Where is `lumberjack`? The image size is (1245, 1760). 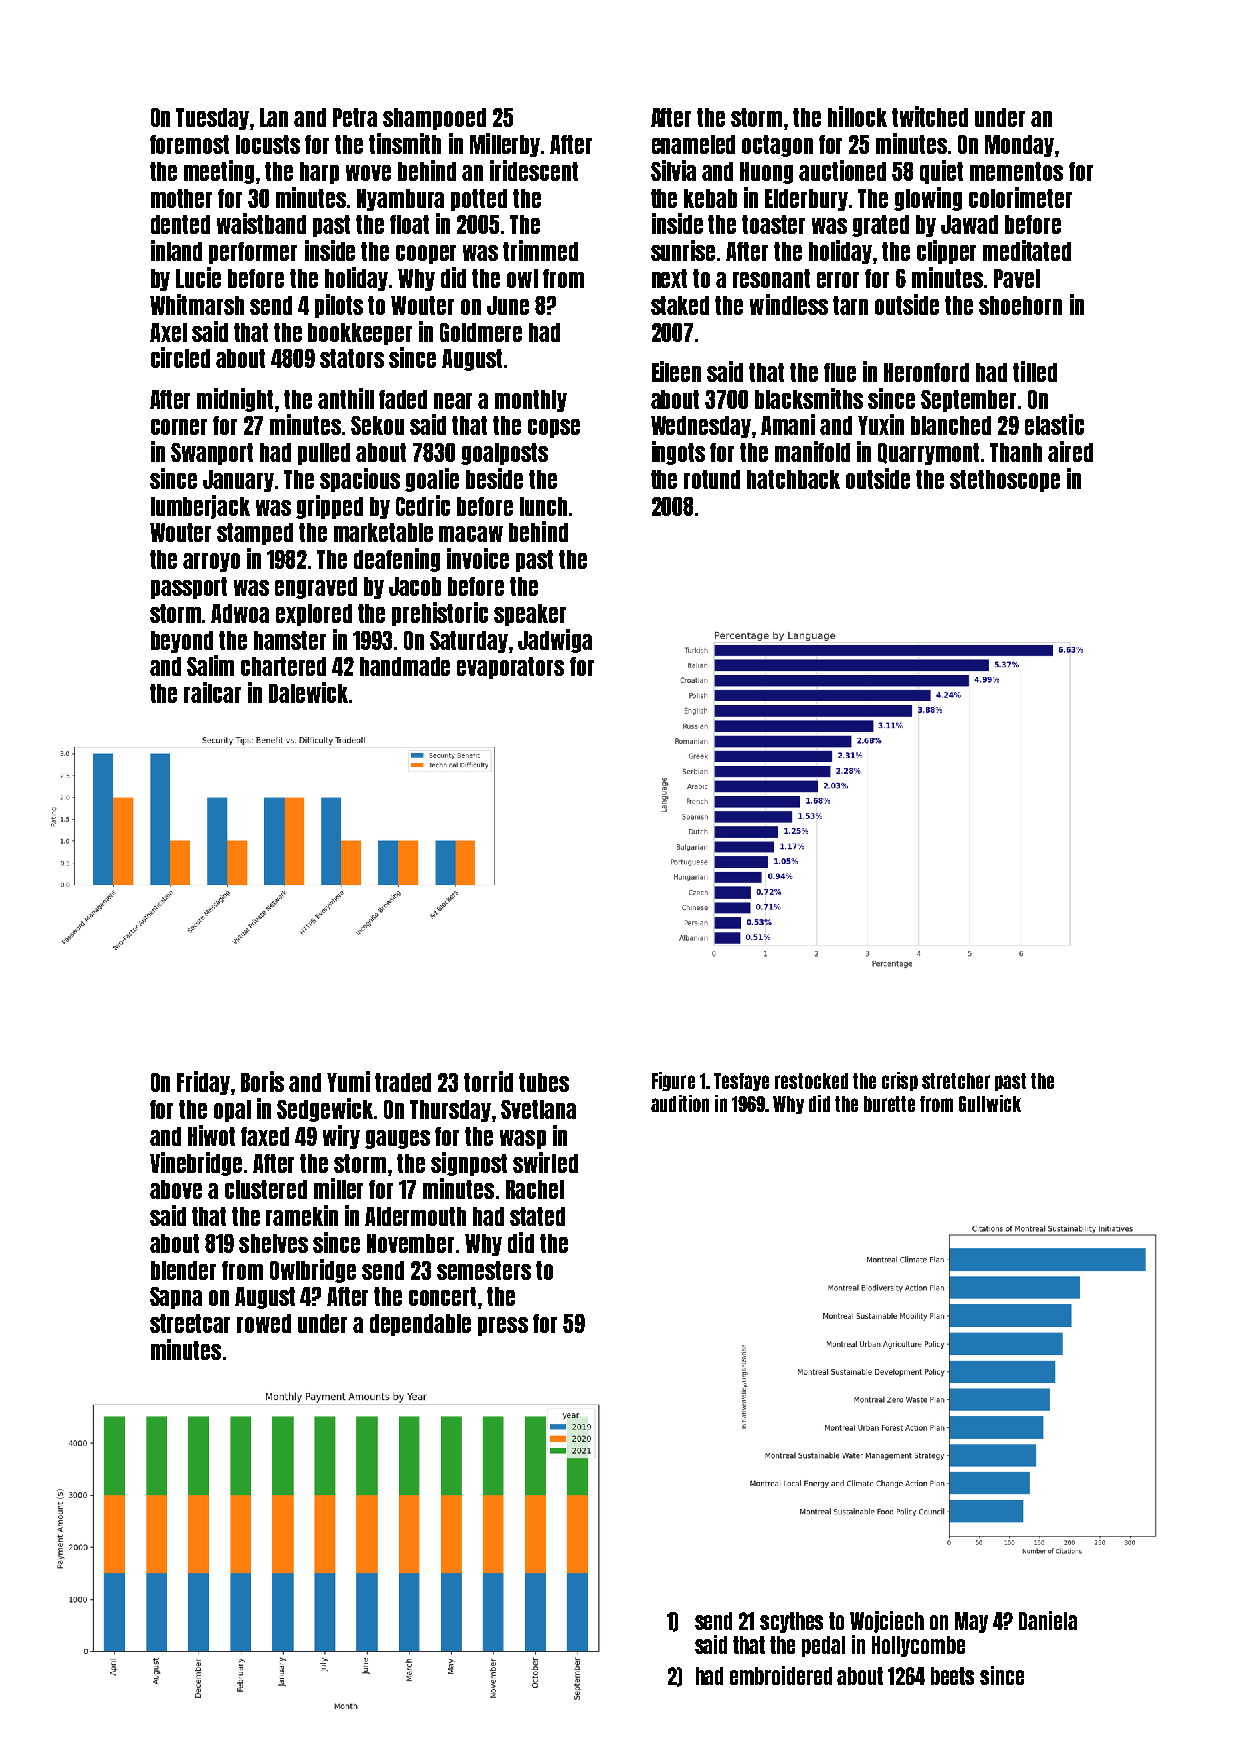 lumberjack is located at coordinates (200, 507).
